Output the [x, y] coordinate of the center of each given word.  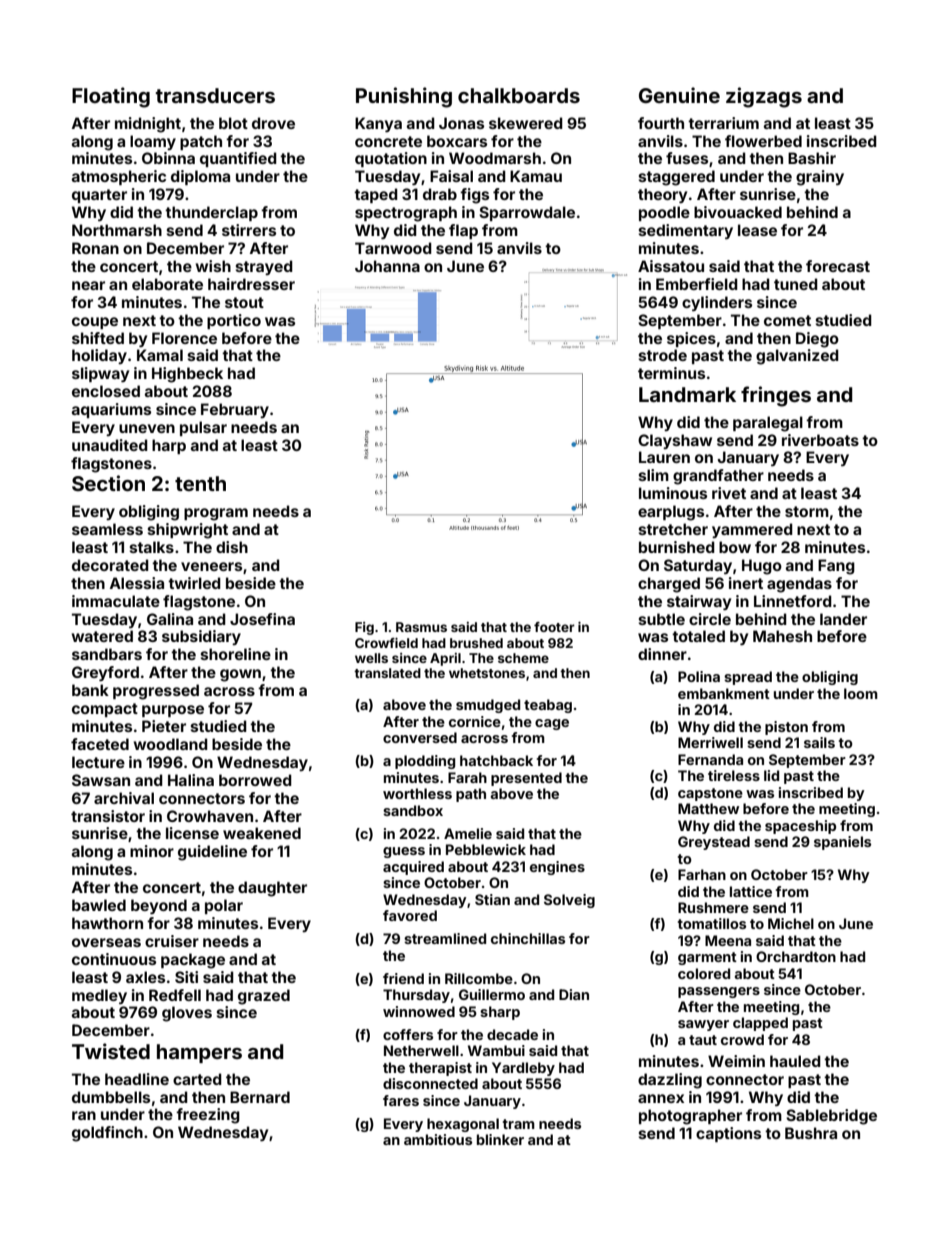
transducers [215, 95]
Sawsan [101, 780]
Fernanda [710, 759]
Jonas [461, 123]
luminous [673, 493]
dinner [662, 654]
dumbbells [111, 1097]
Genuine [679, 95]
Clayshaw [675, 441]
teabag [548, 706]
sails [819, 742]
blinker [500, 1139]
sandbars [107, 654]
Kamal [160, 355]
